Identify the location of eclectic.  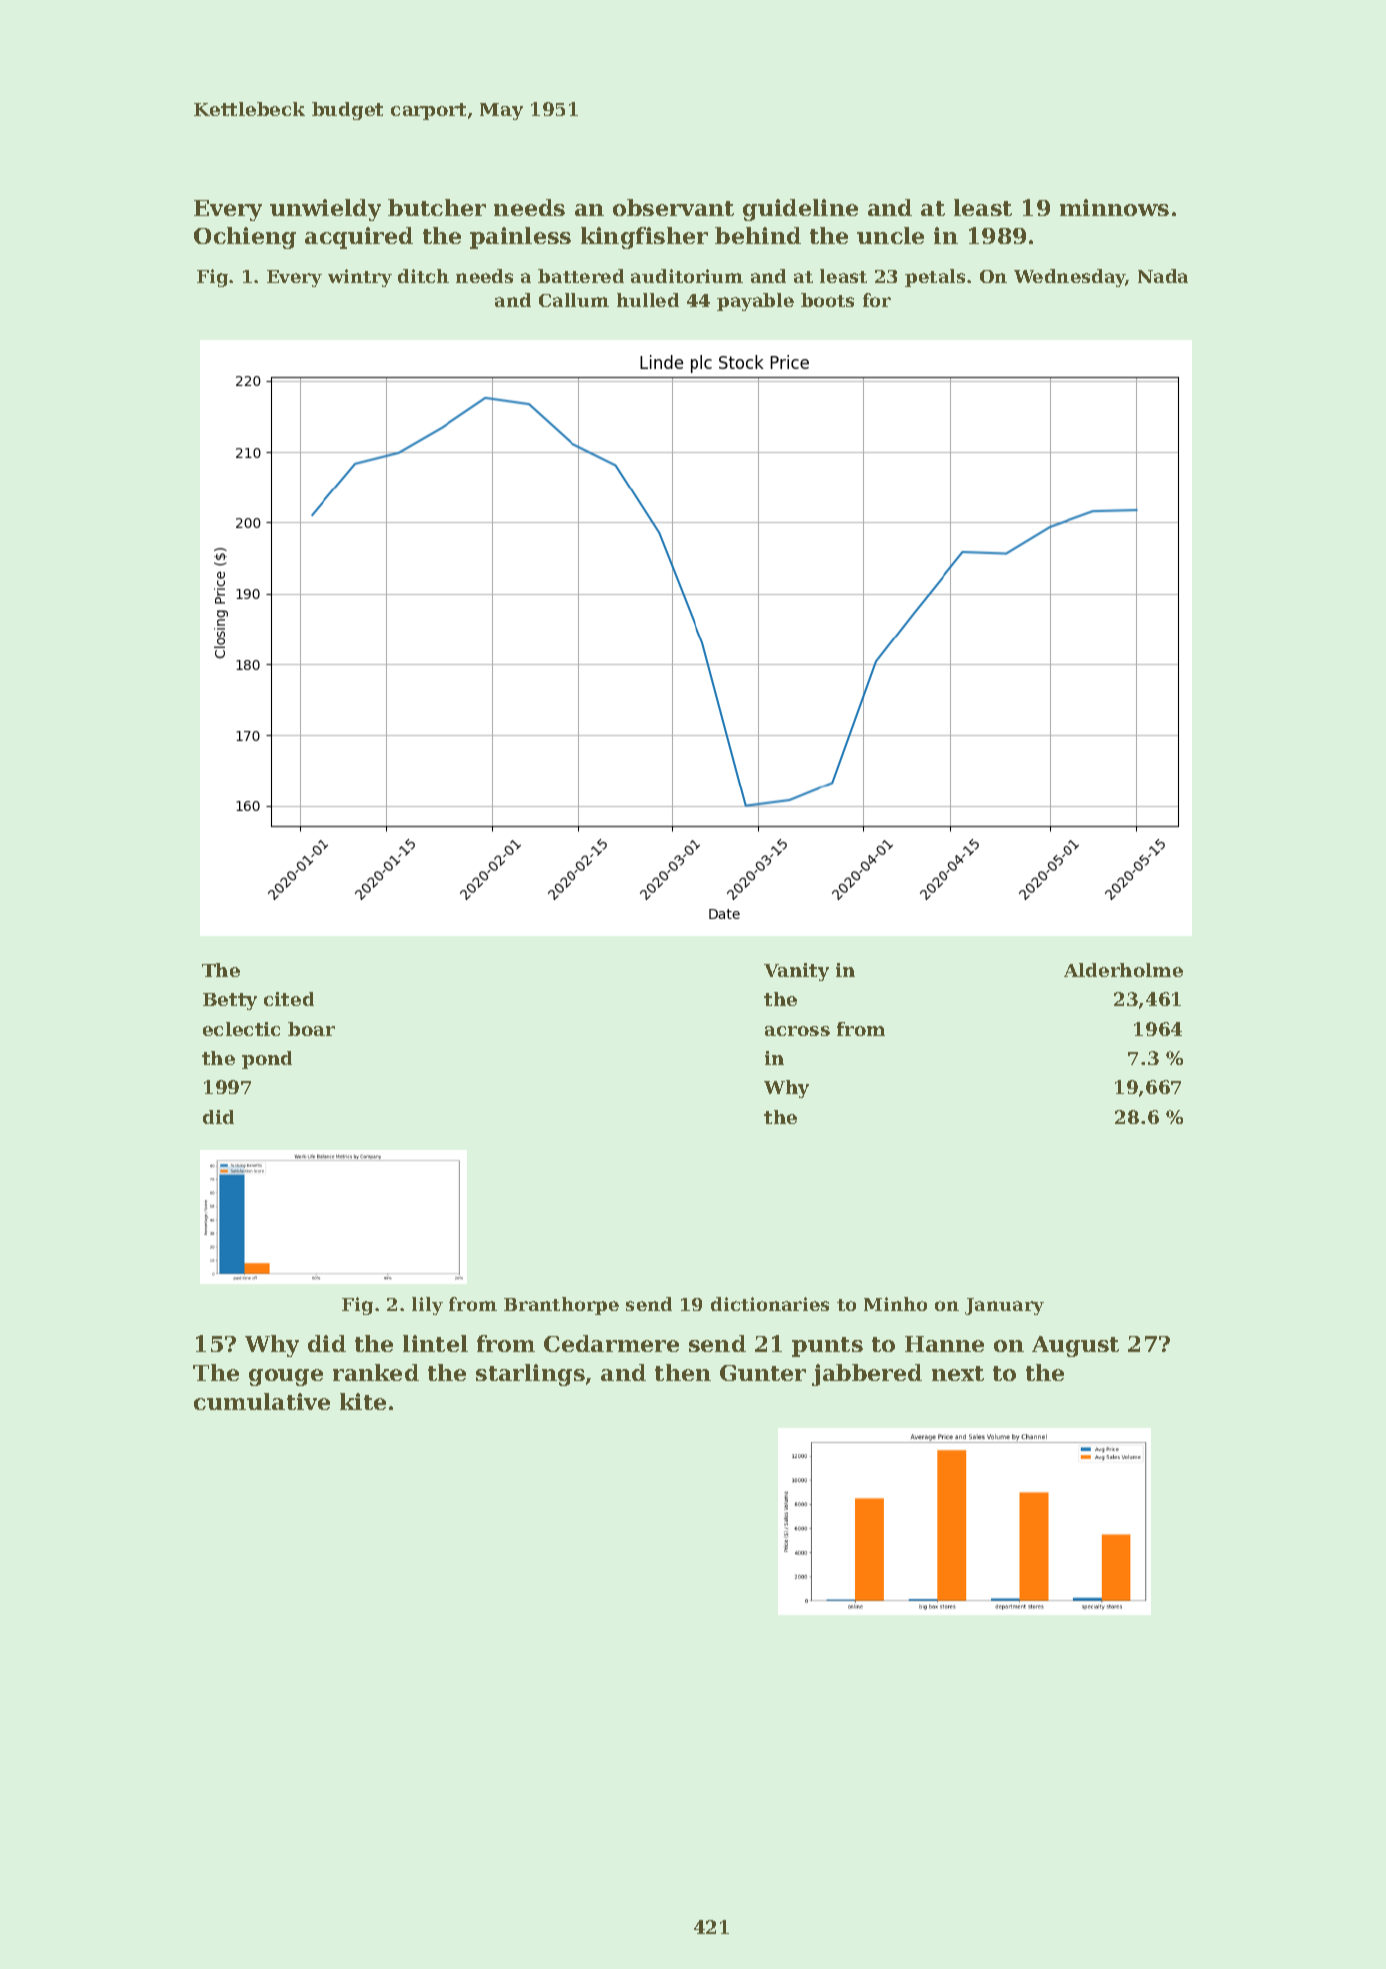
(241, 1029).
